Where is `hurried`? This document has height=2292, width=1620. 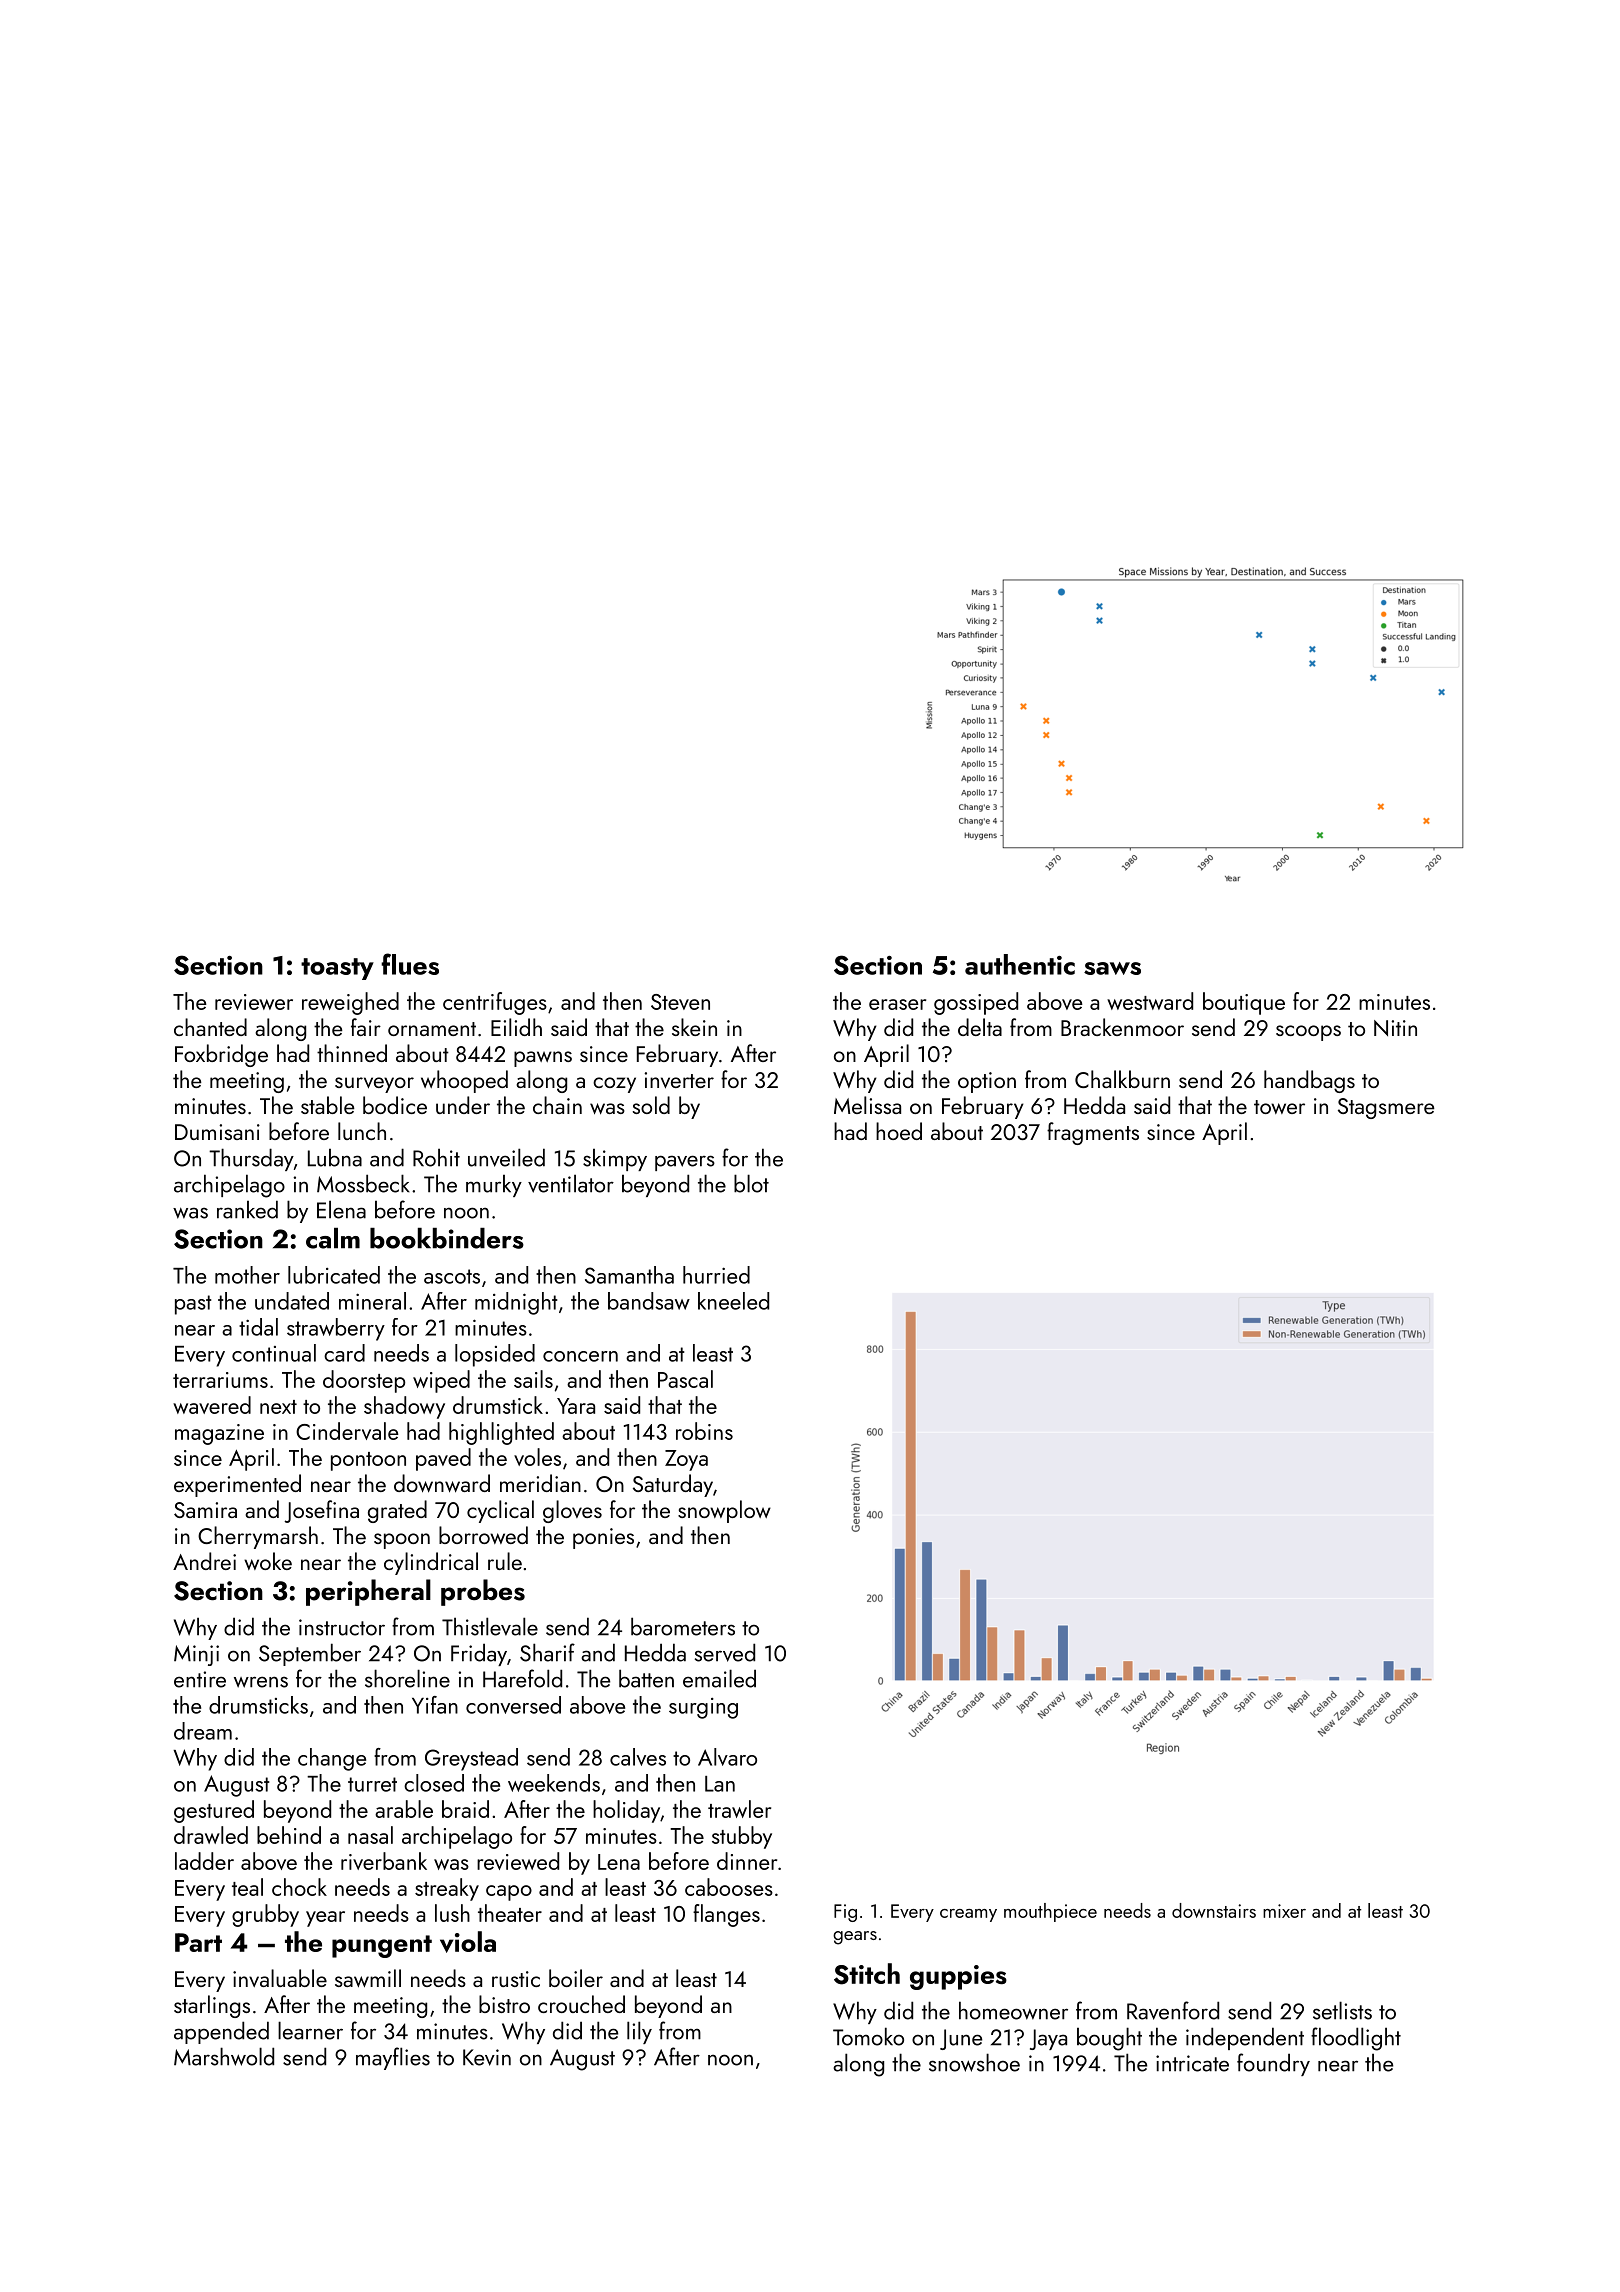
hurried is located at coordinates (716, 1275).
